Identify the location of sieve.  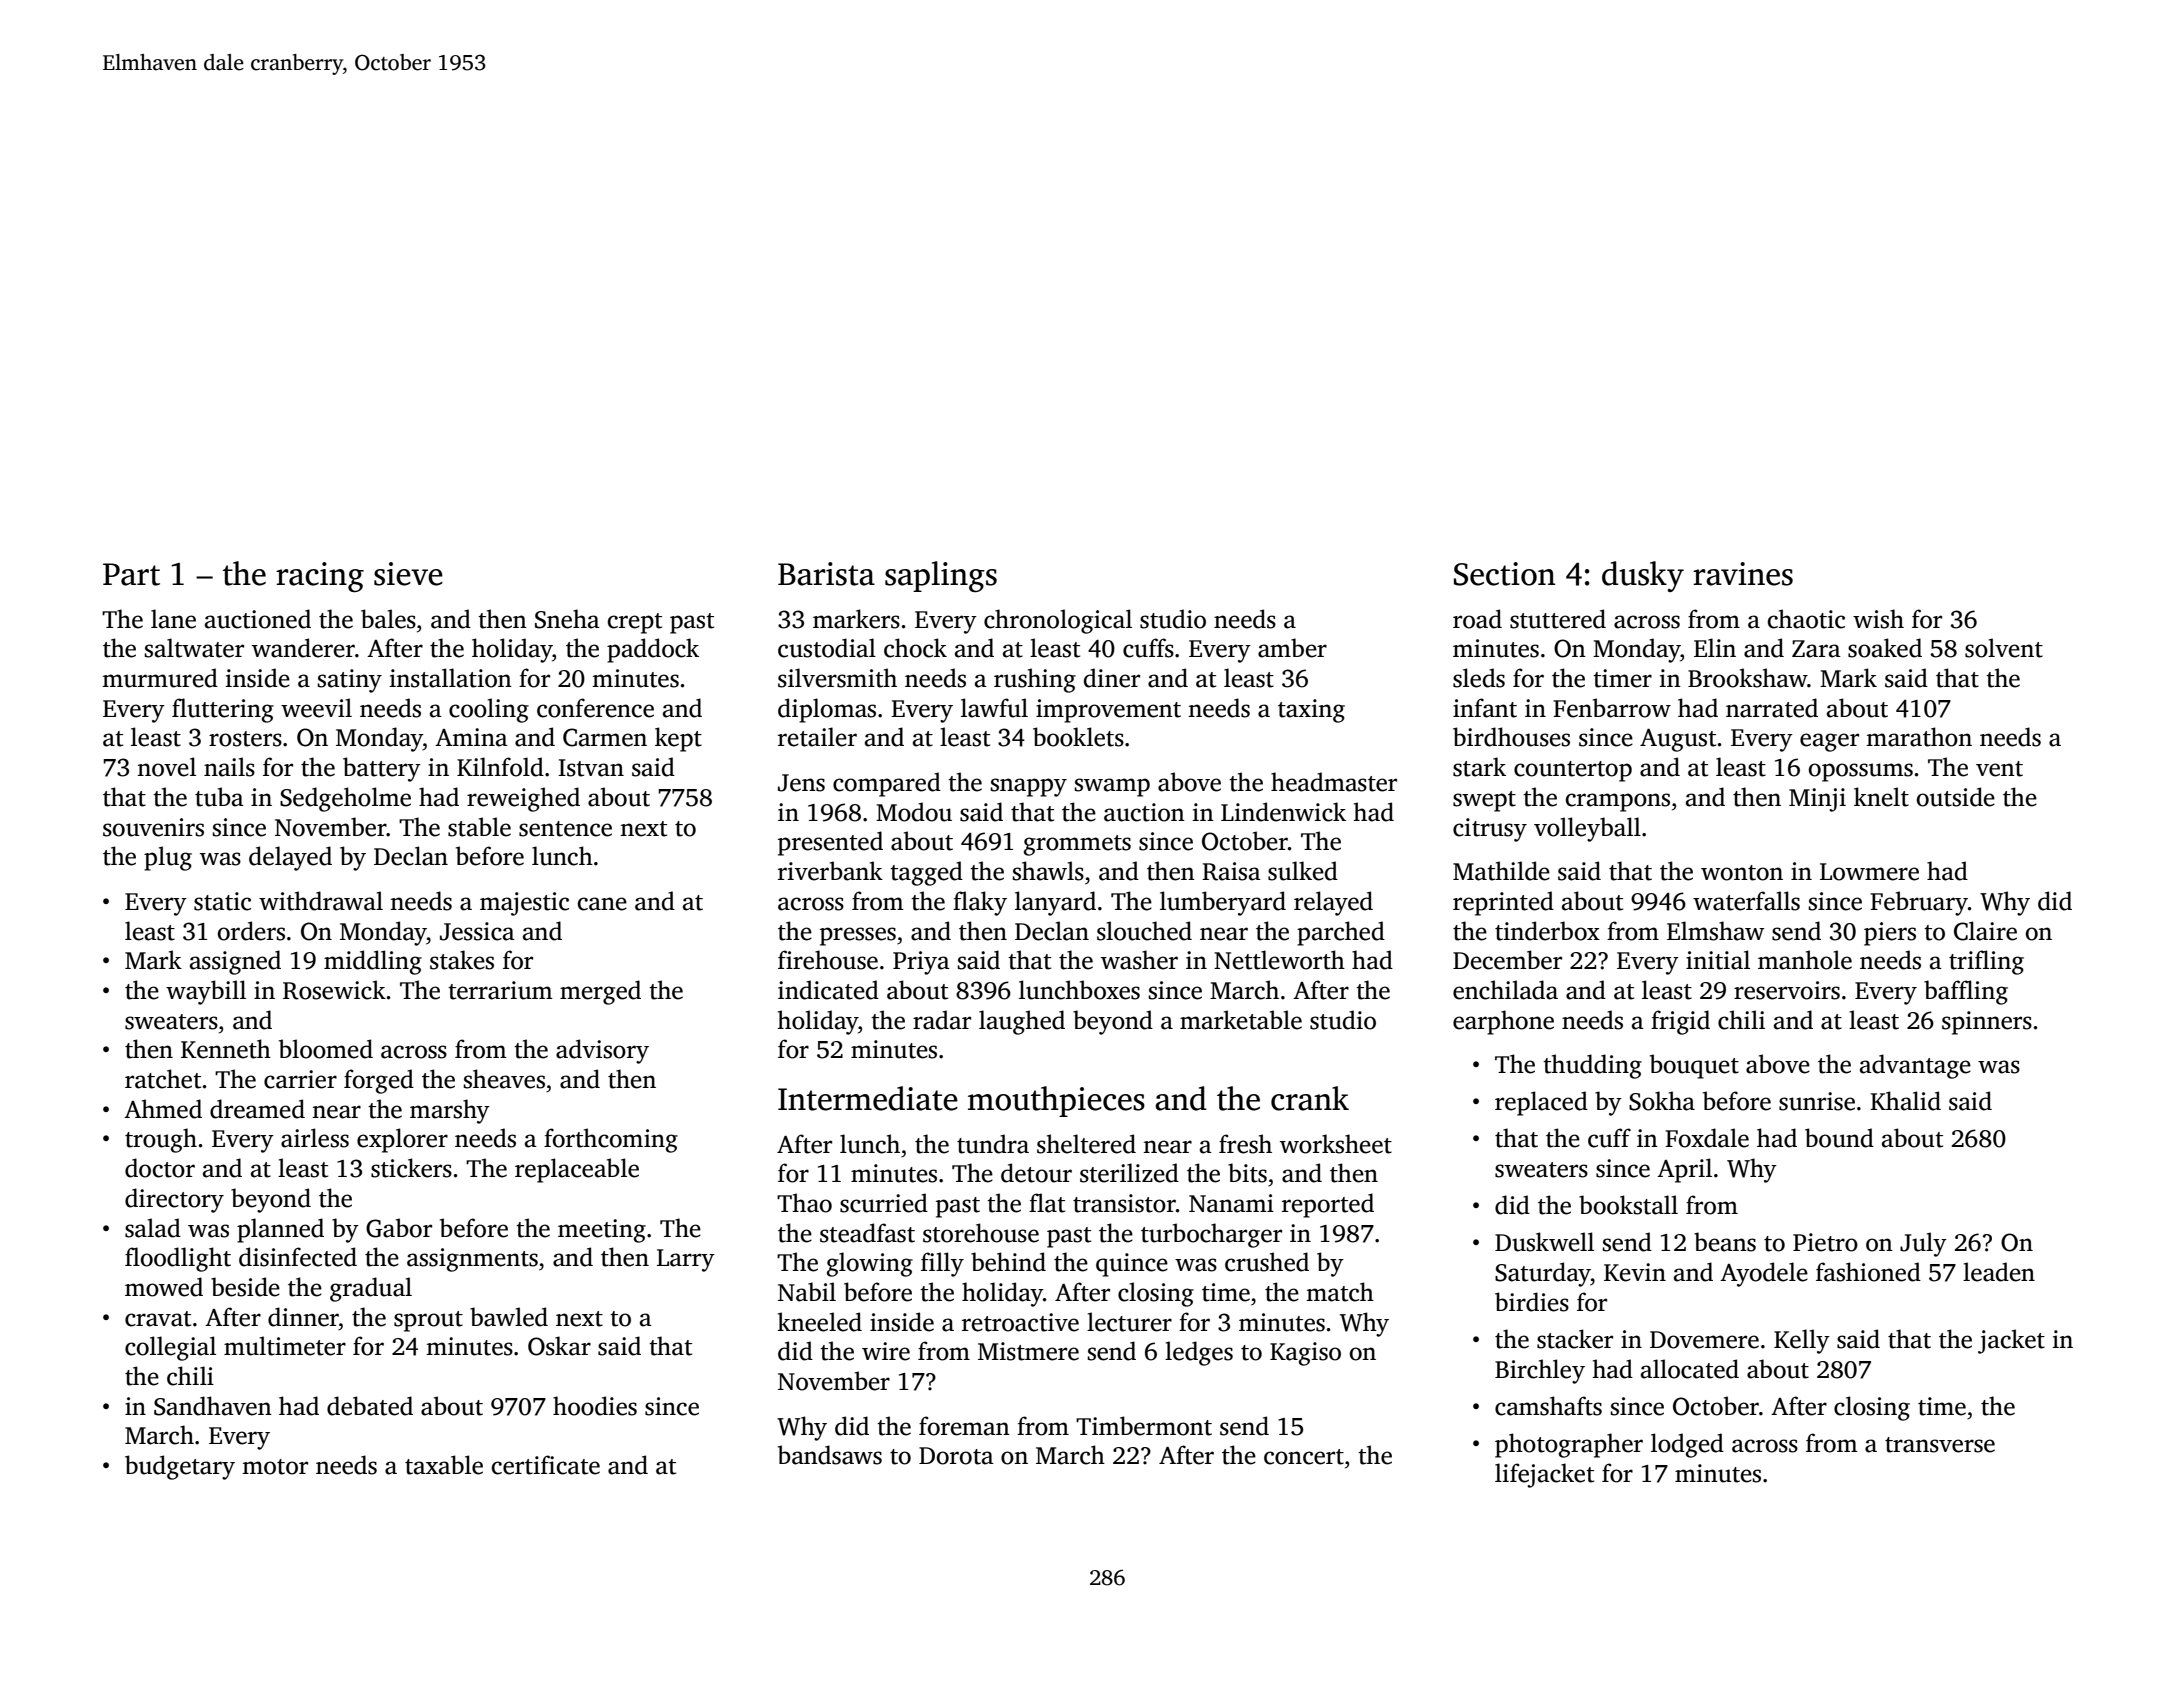
(408, 574).
